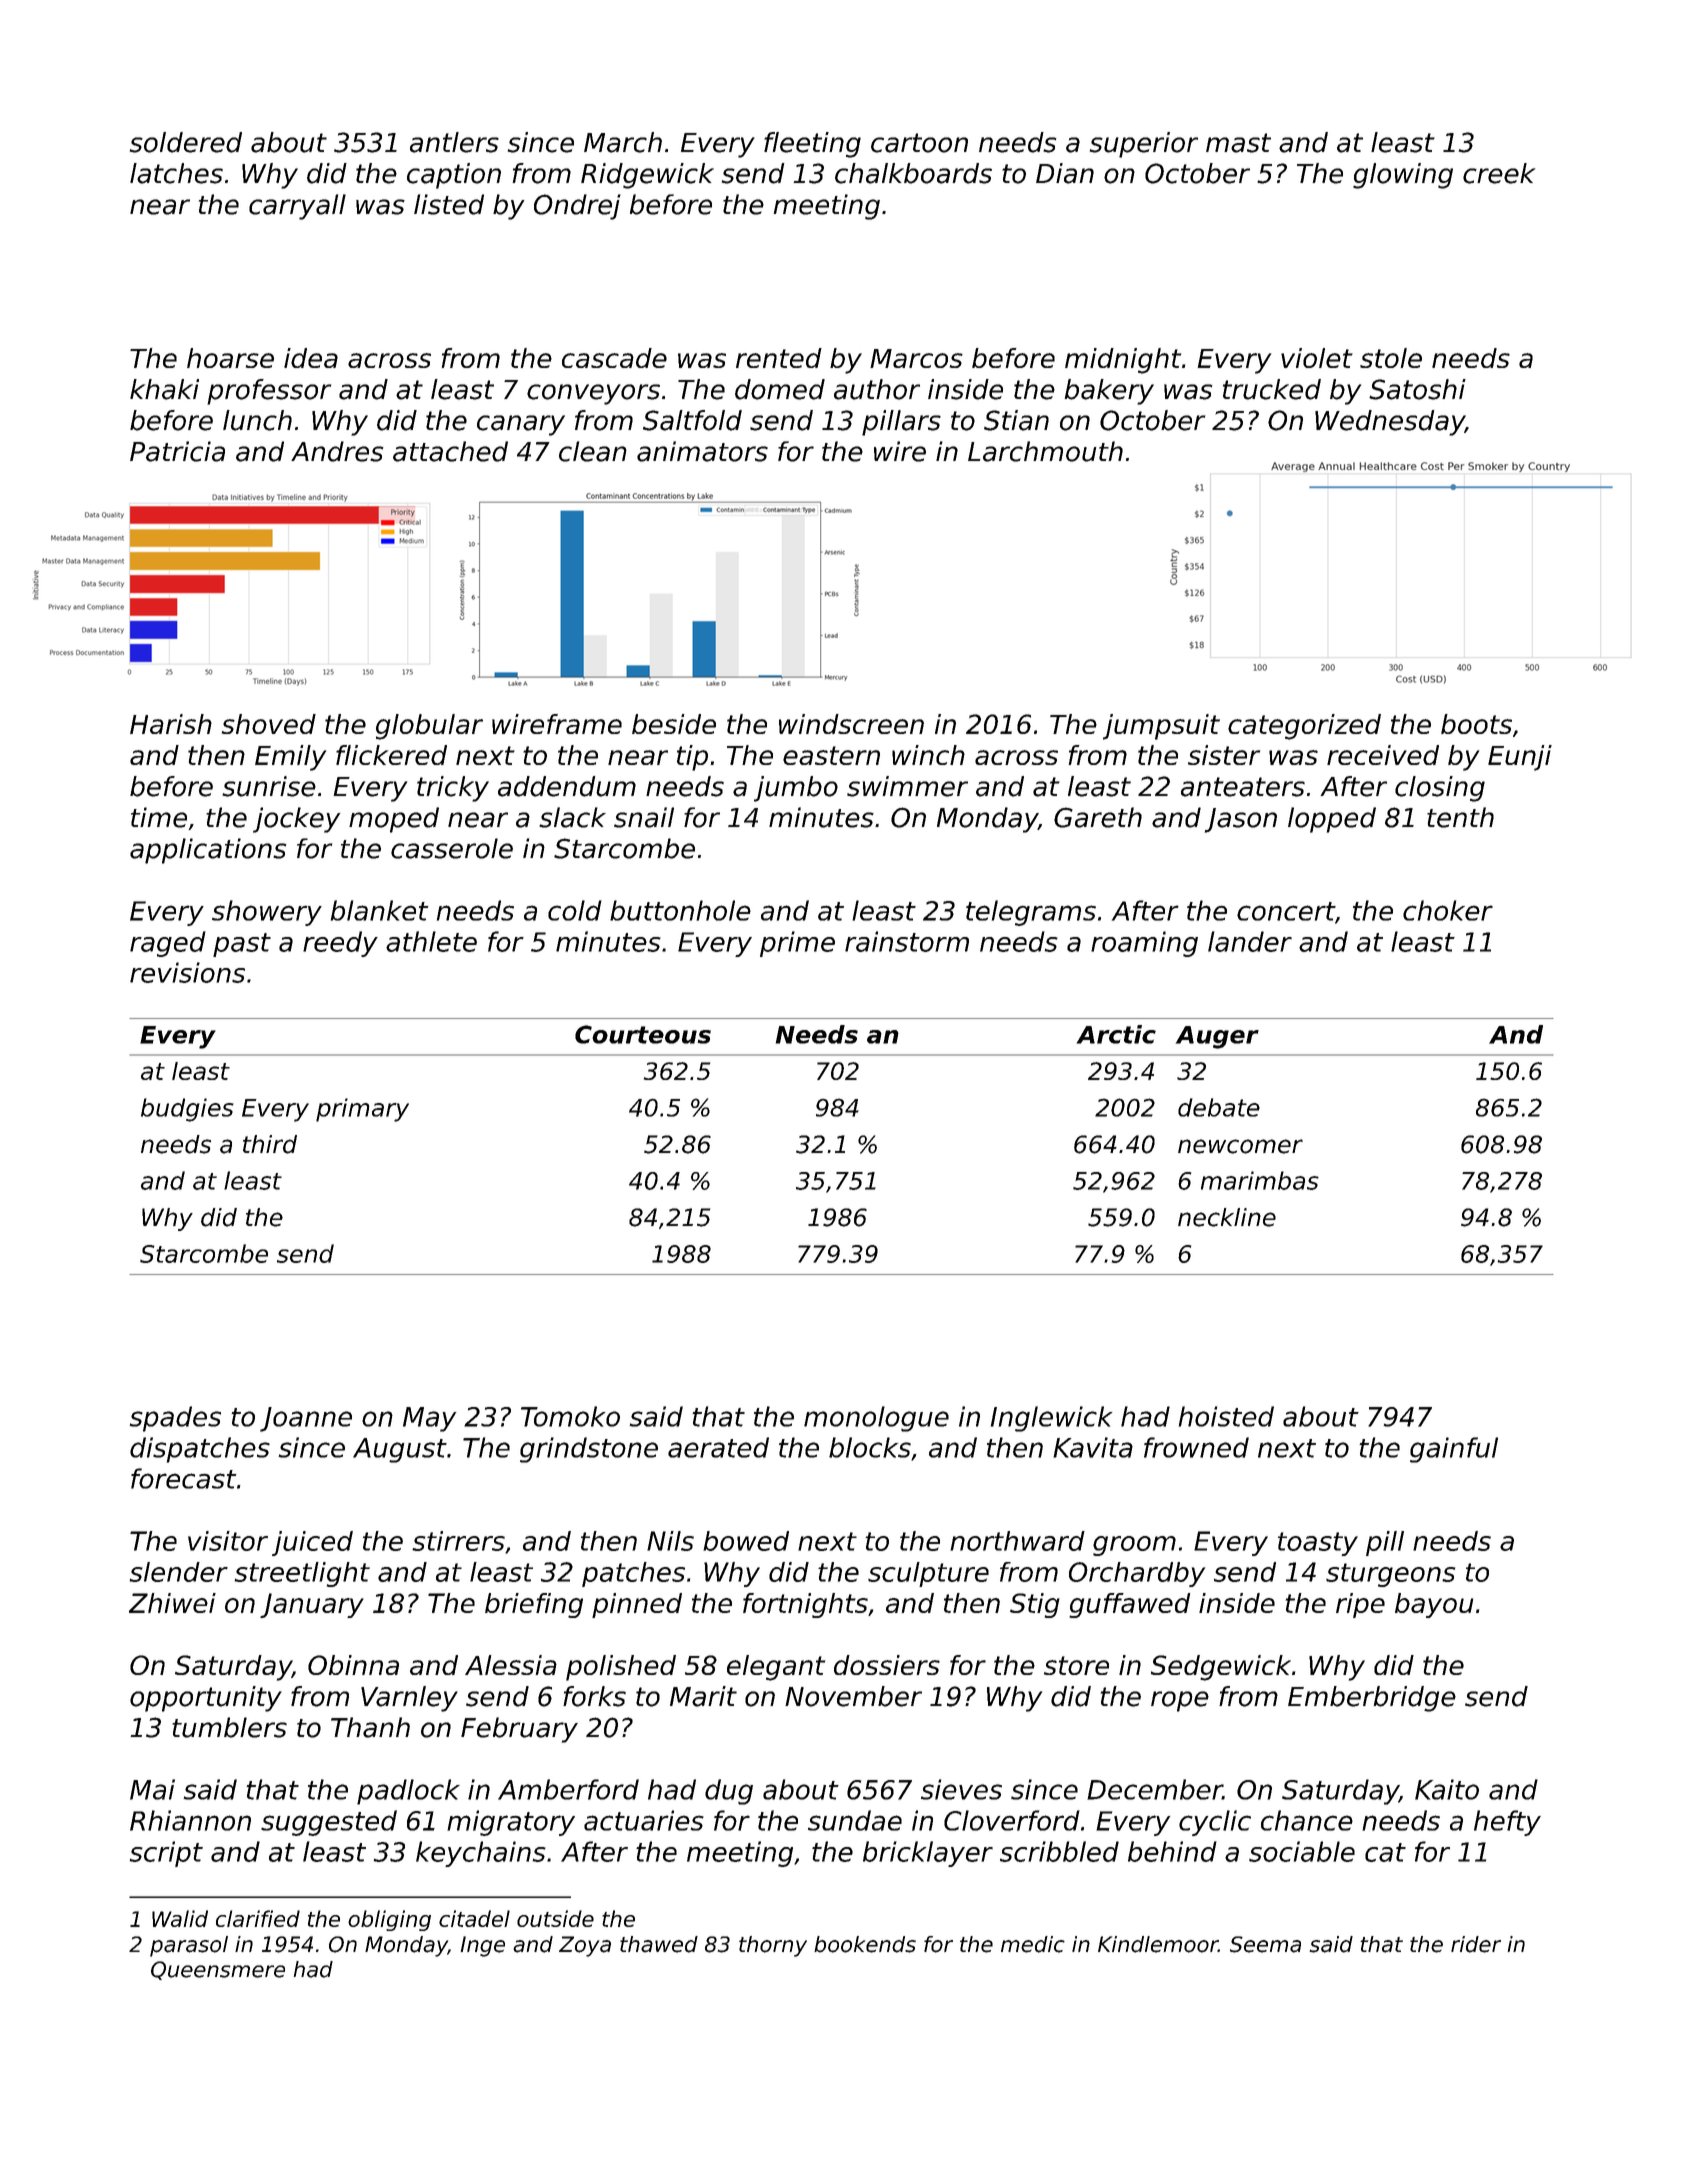  I want to click on gainful, so click(1454, 1450).
